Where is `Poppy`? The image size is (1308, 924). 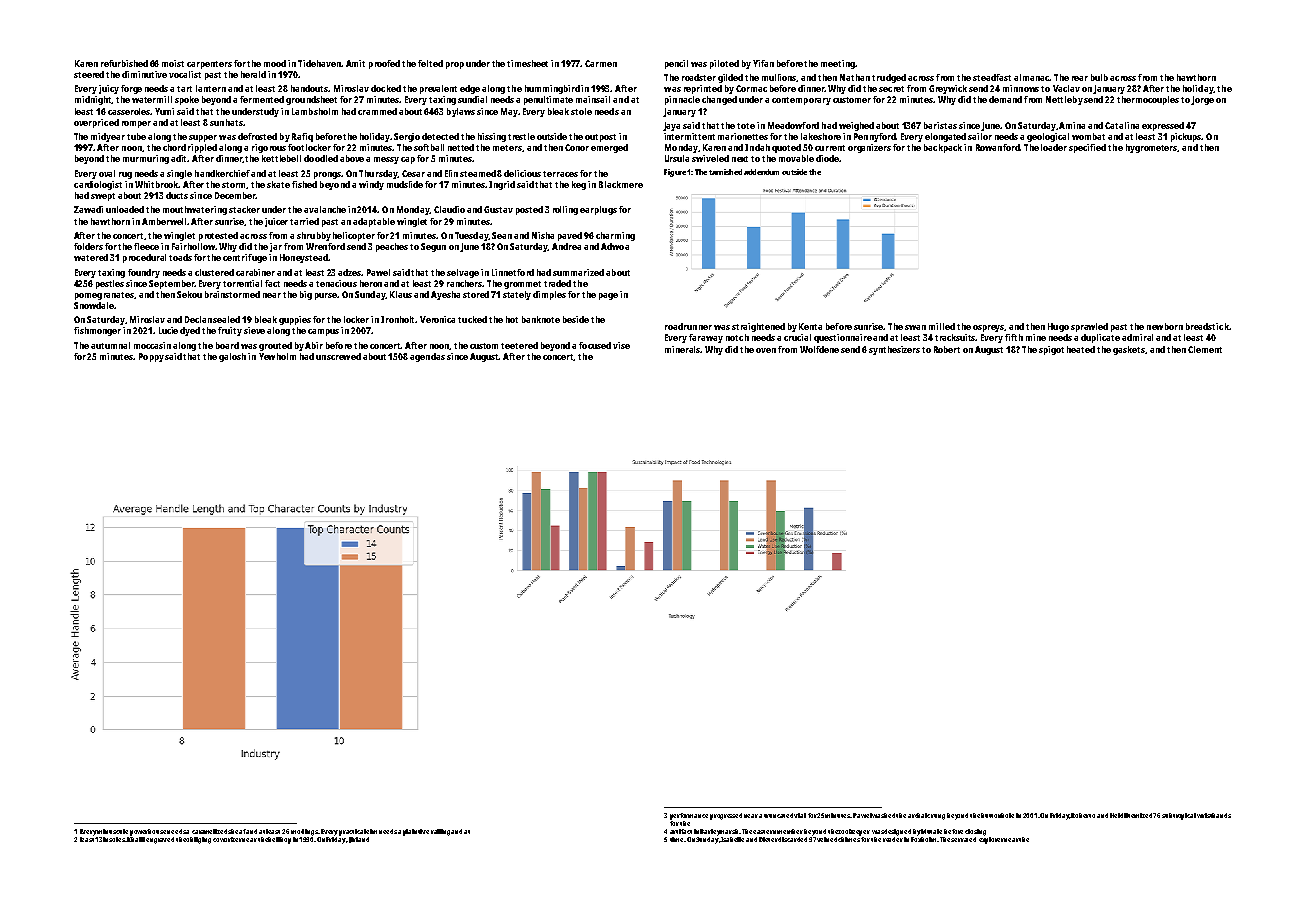 Poppy is located at coordinates (151, 357).
